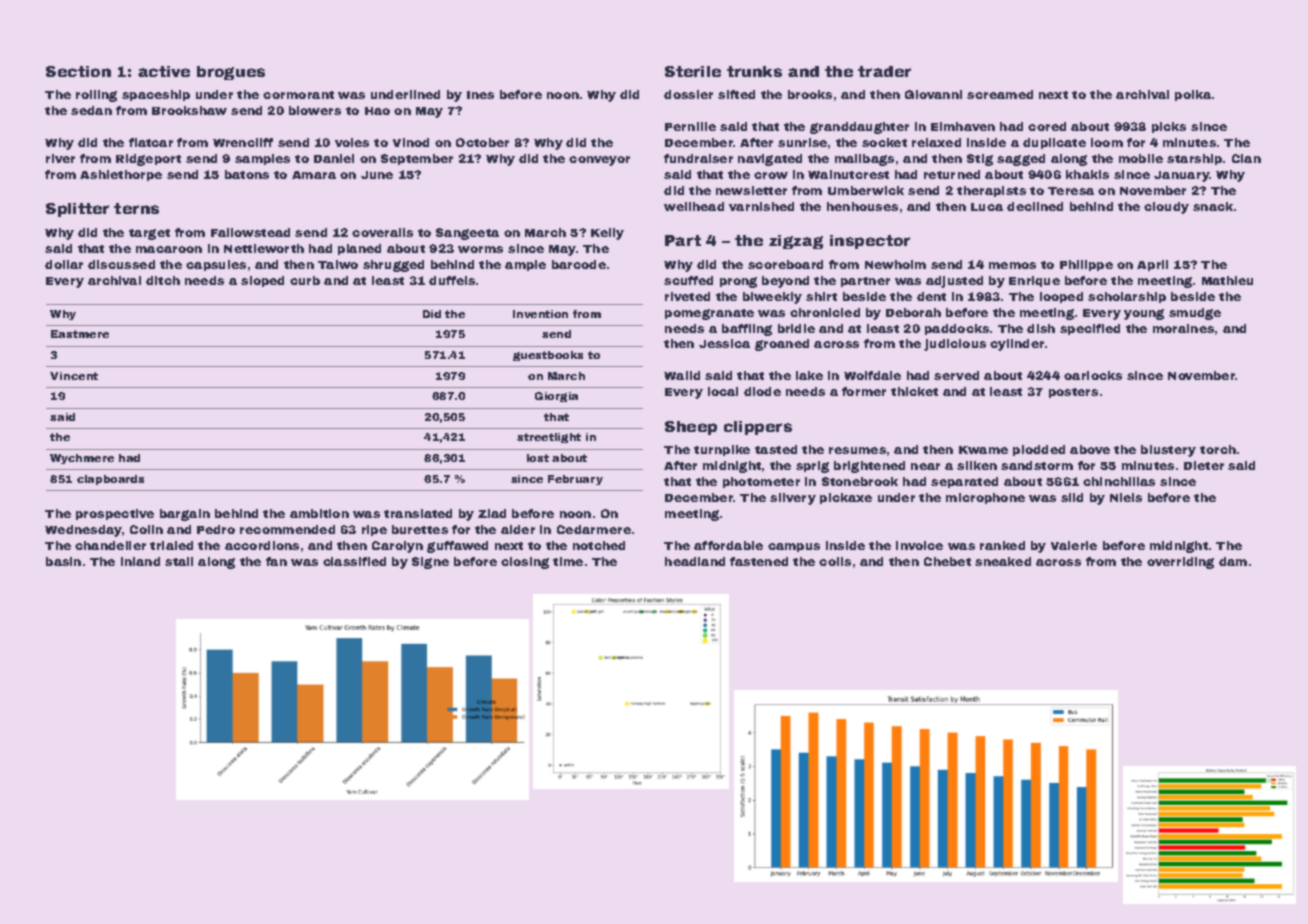 The image size is (1308, 924). Describe the element at coordinates (693, 71) in the page. I see `Sterile` at that location.
